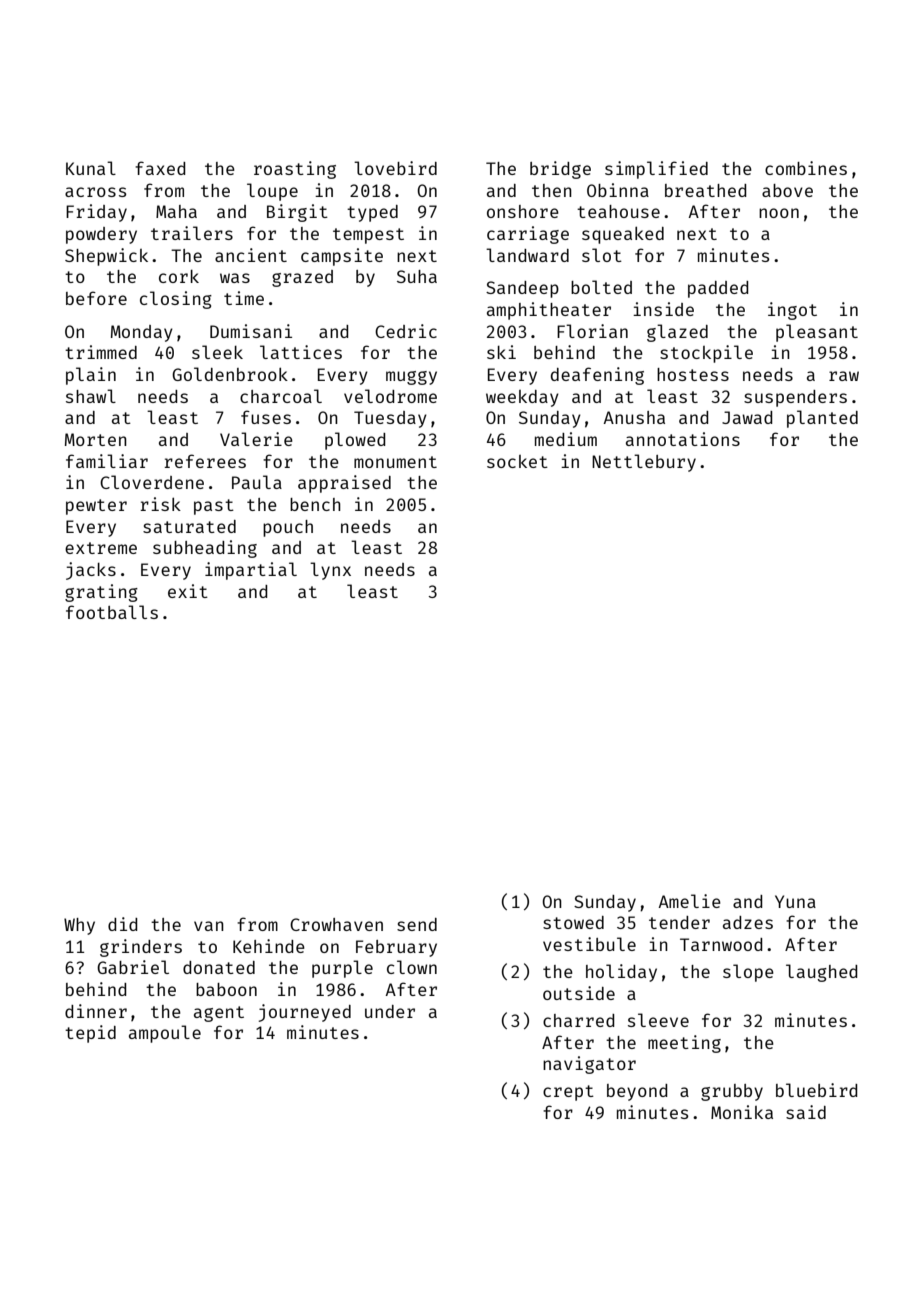 The height and width of the screenshot is (1311, 924). I want to click on lovebird, so click(395, 168).
